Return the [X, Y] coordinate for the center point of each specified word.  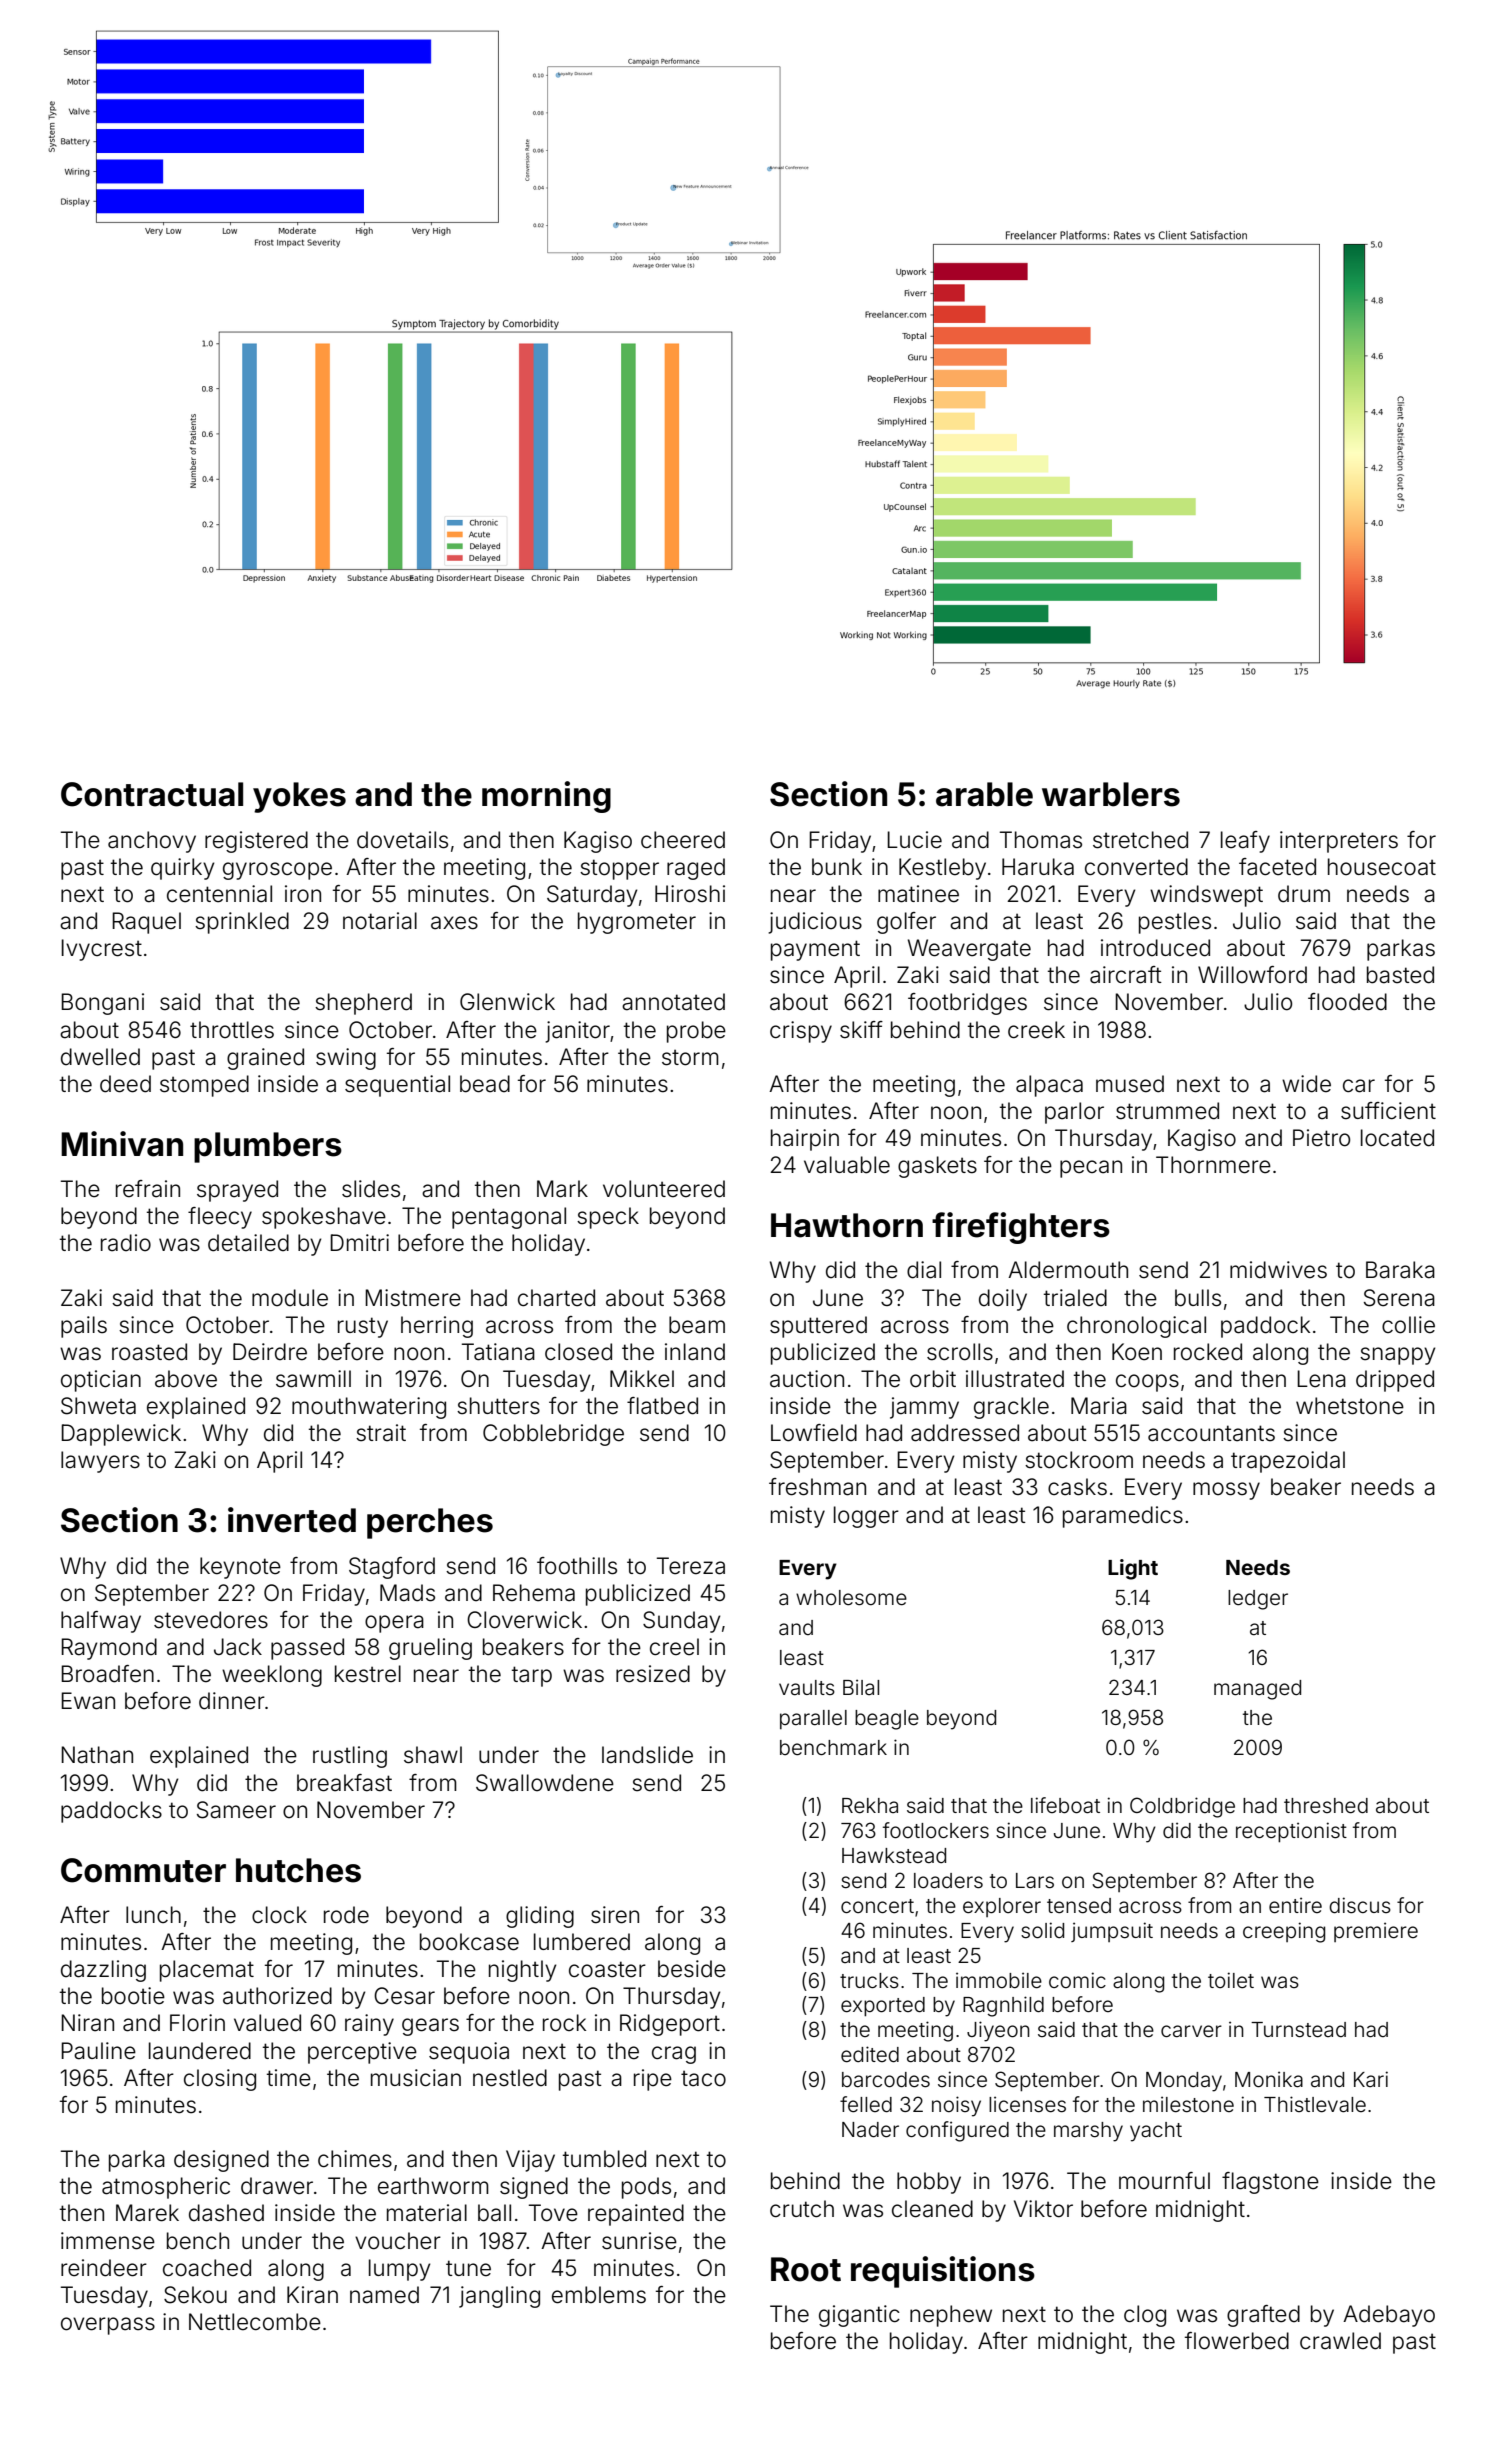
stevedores [211, 1620]
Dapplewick [121, 1435]
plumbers [268, 1147]
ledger [1258, 1600]
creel [674, 1647]
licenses [1027, 2104]
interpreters [1339, 842]
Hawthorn [847, 1225]
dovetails [402, 840]
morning [546, 797]
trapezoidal [1288, 1462]
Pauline [98, 2051]
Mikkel [642, 1379]
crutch [802, 2208]
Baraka [1400, 1270]
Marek [147, 2213]
